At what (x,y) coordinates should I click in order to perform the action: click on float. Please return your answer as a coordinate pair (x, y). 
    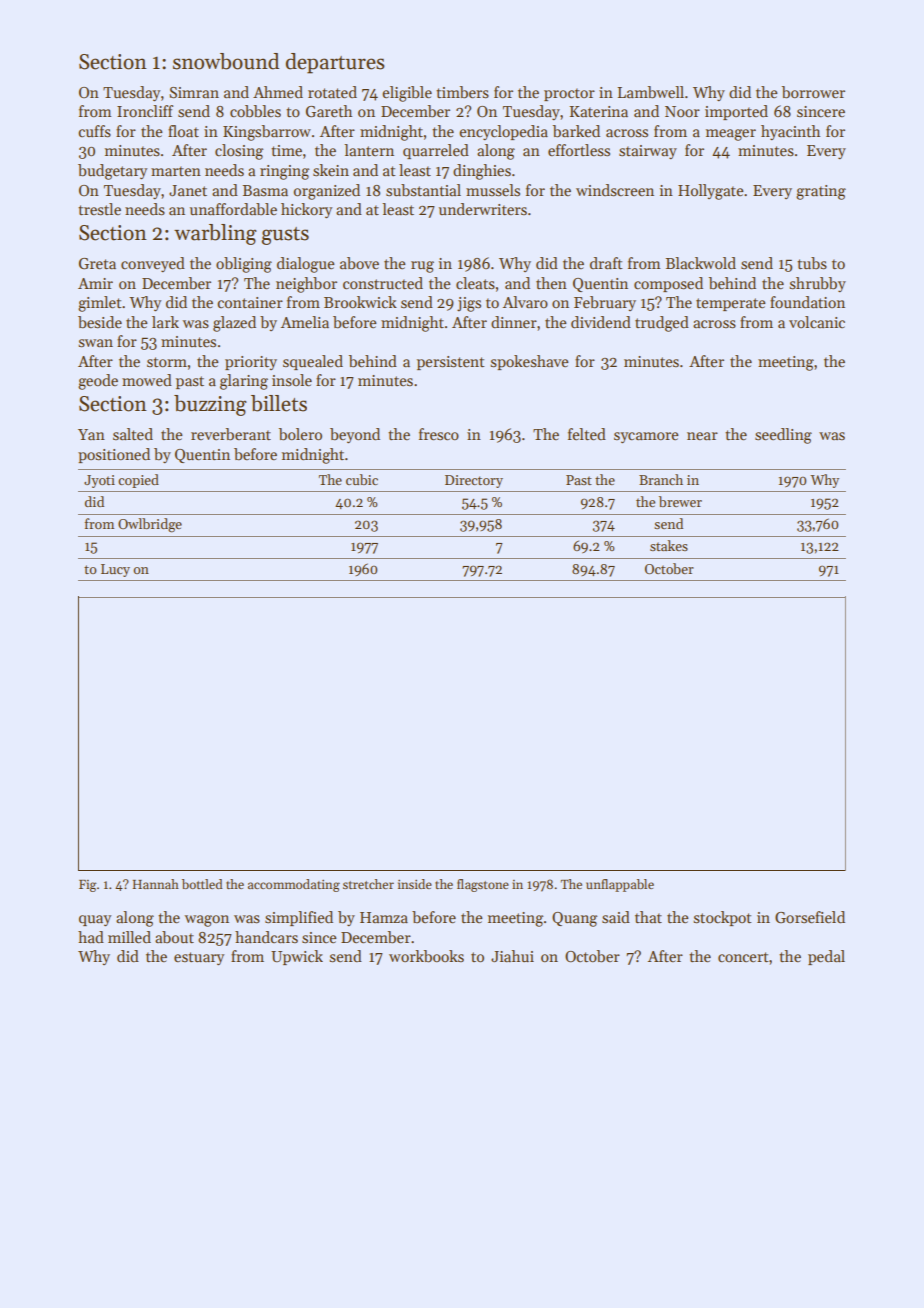
    Looking at the image, I should click on (183, 131).
